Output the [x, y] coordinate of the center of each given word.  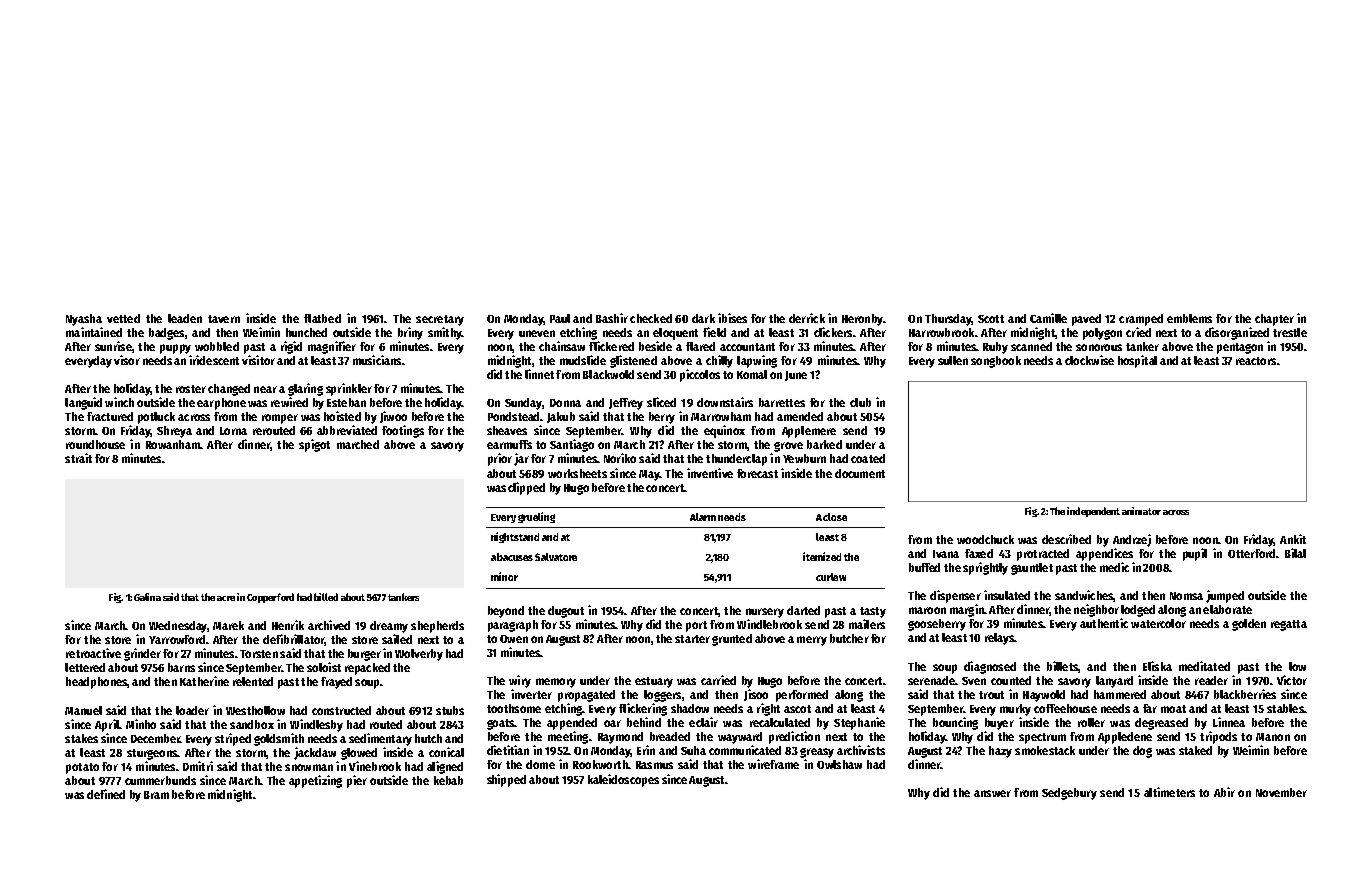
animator [1141, 511]
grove [788, 447]
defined [106, 794]
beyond [506, 612]
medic [1114, 567]
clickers [833, 332]
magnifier [332, 347]
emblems [1189, 318]
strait [78, 458]
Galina [147, 597]
